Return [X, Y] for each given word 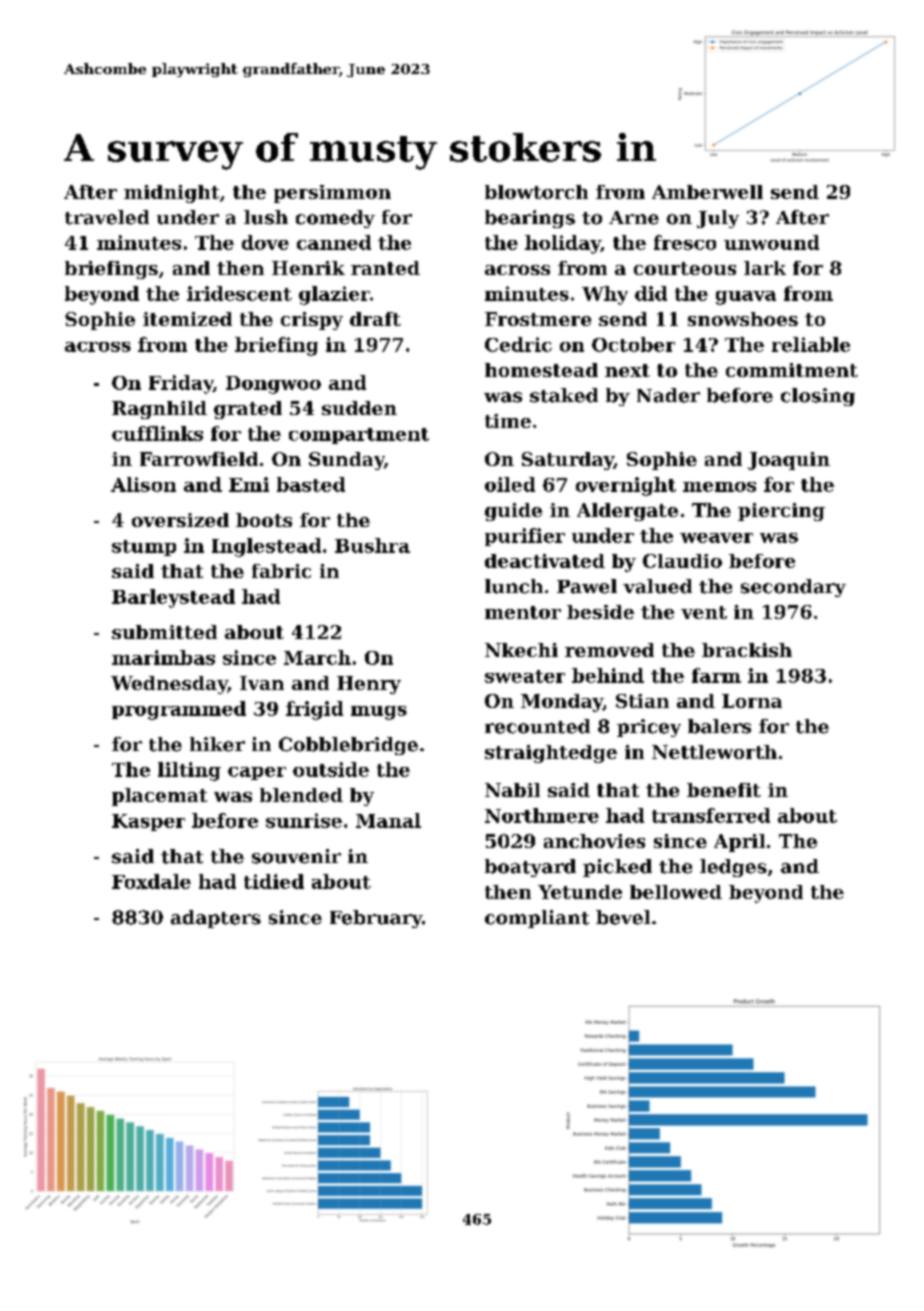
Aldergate [627, 512]
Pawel [587, 586]
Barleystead [173, 598]
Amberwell [707, 192]
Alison [143, 484]
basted [311, 484]
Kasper [148, 822]
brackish [747, 650]
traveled [107, 217]
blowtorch [536, 192]
